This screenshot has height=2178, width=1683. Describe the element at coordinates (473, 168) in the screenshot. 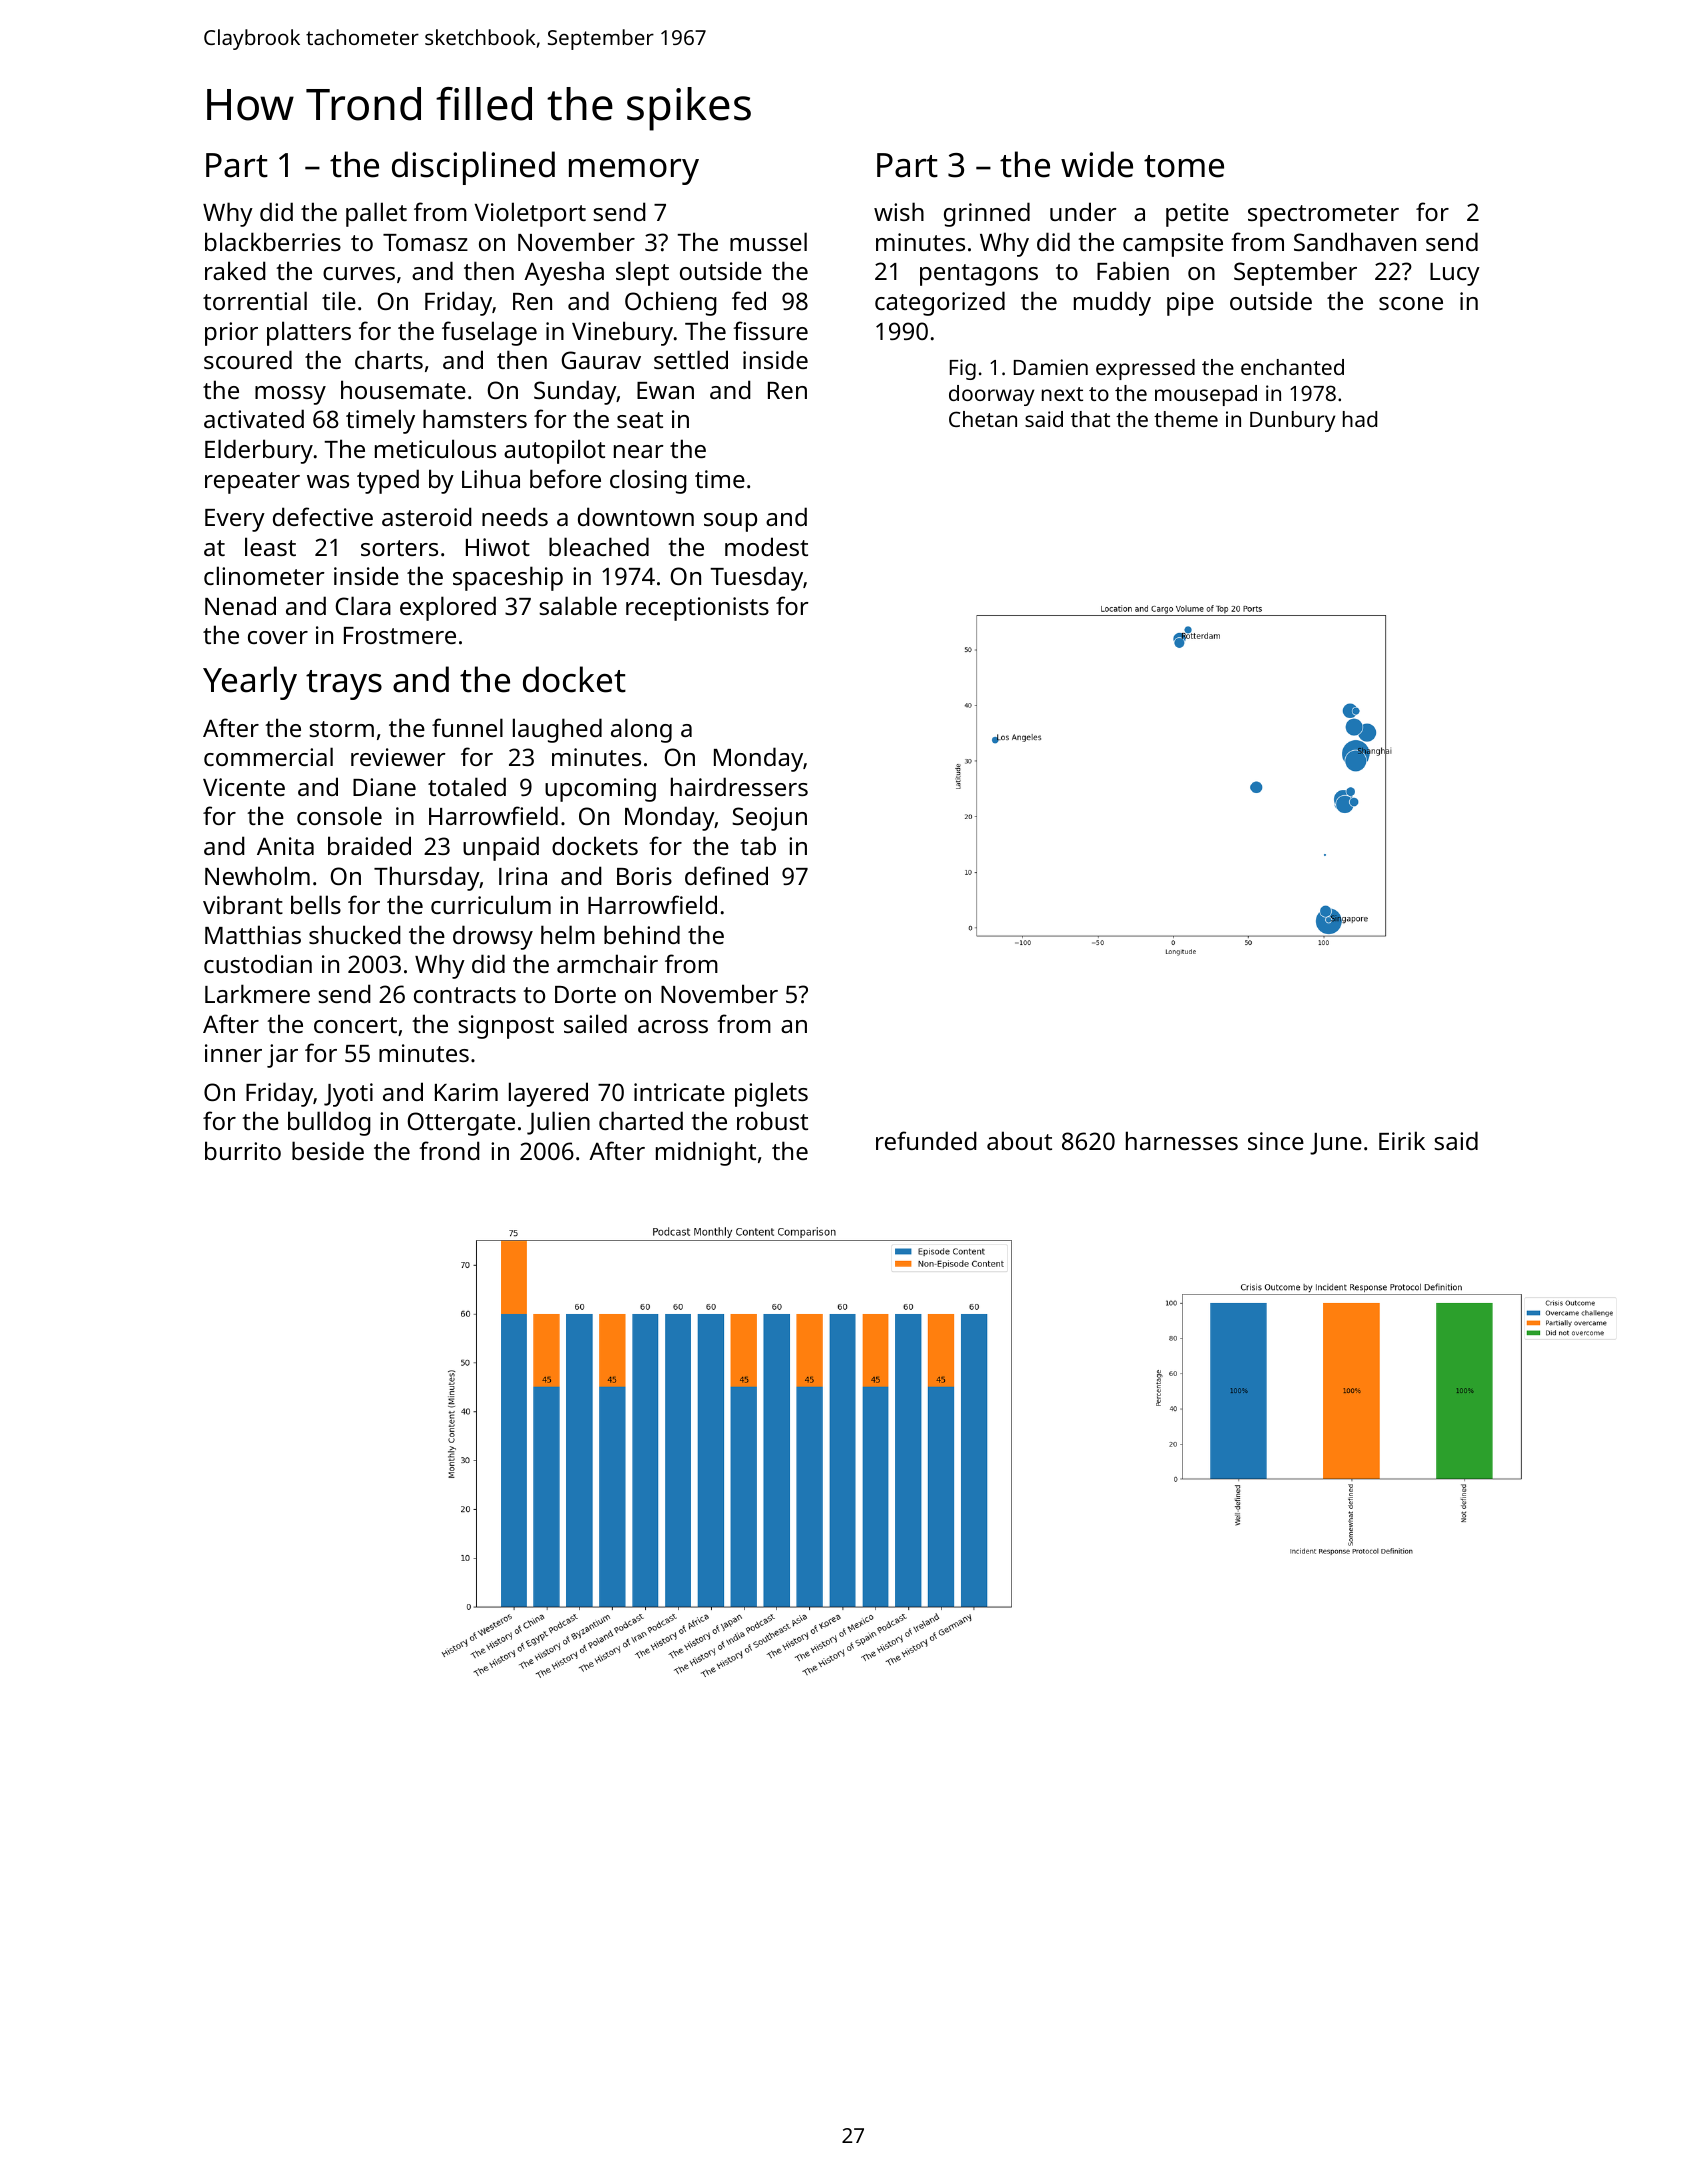

I see `disciplined` at that location.
